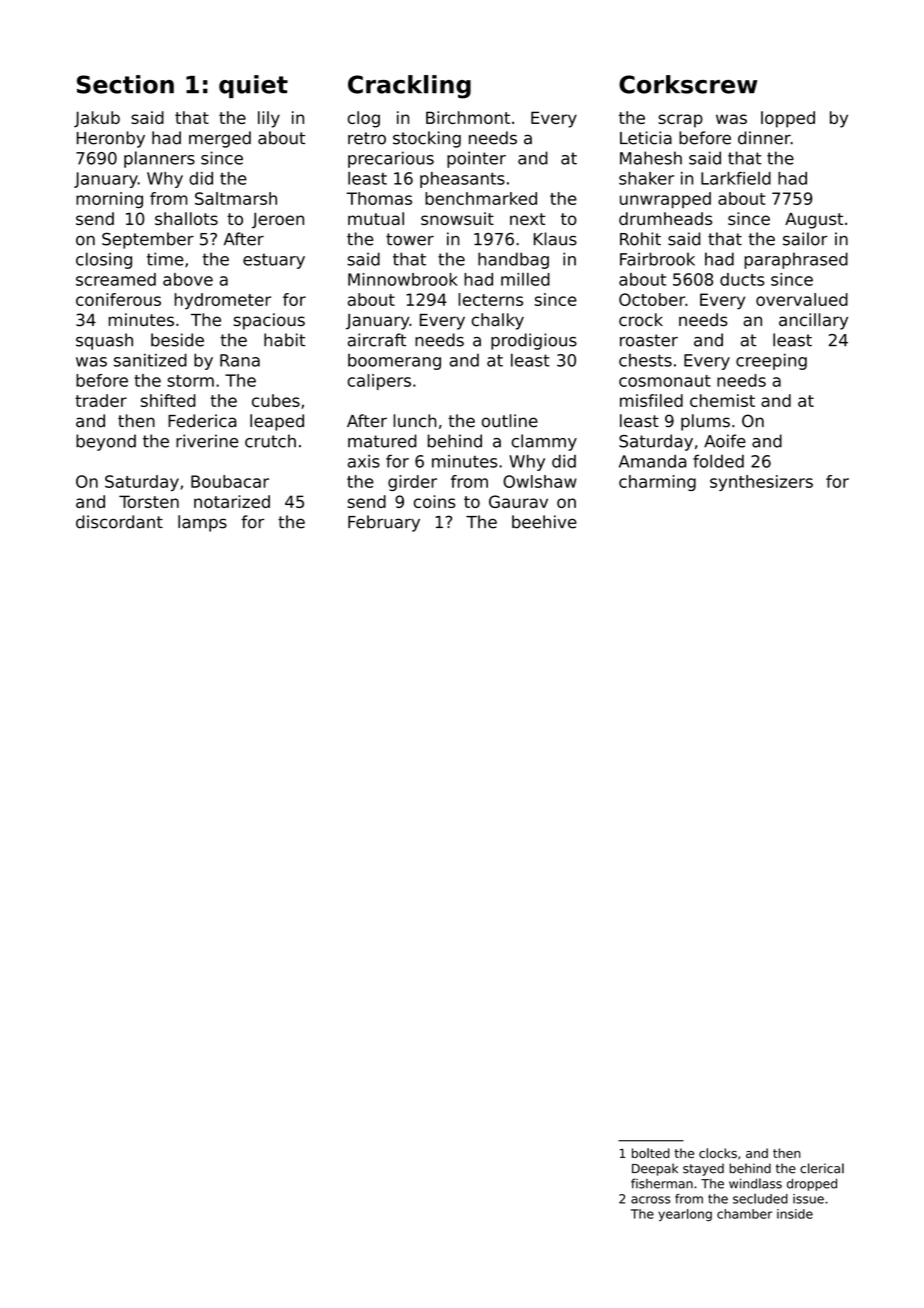 This page has width=924, height=1308. I want to click on Gaurav, so click(518, 501).
